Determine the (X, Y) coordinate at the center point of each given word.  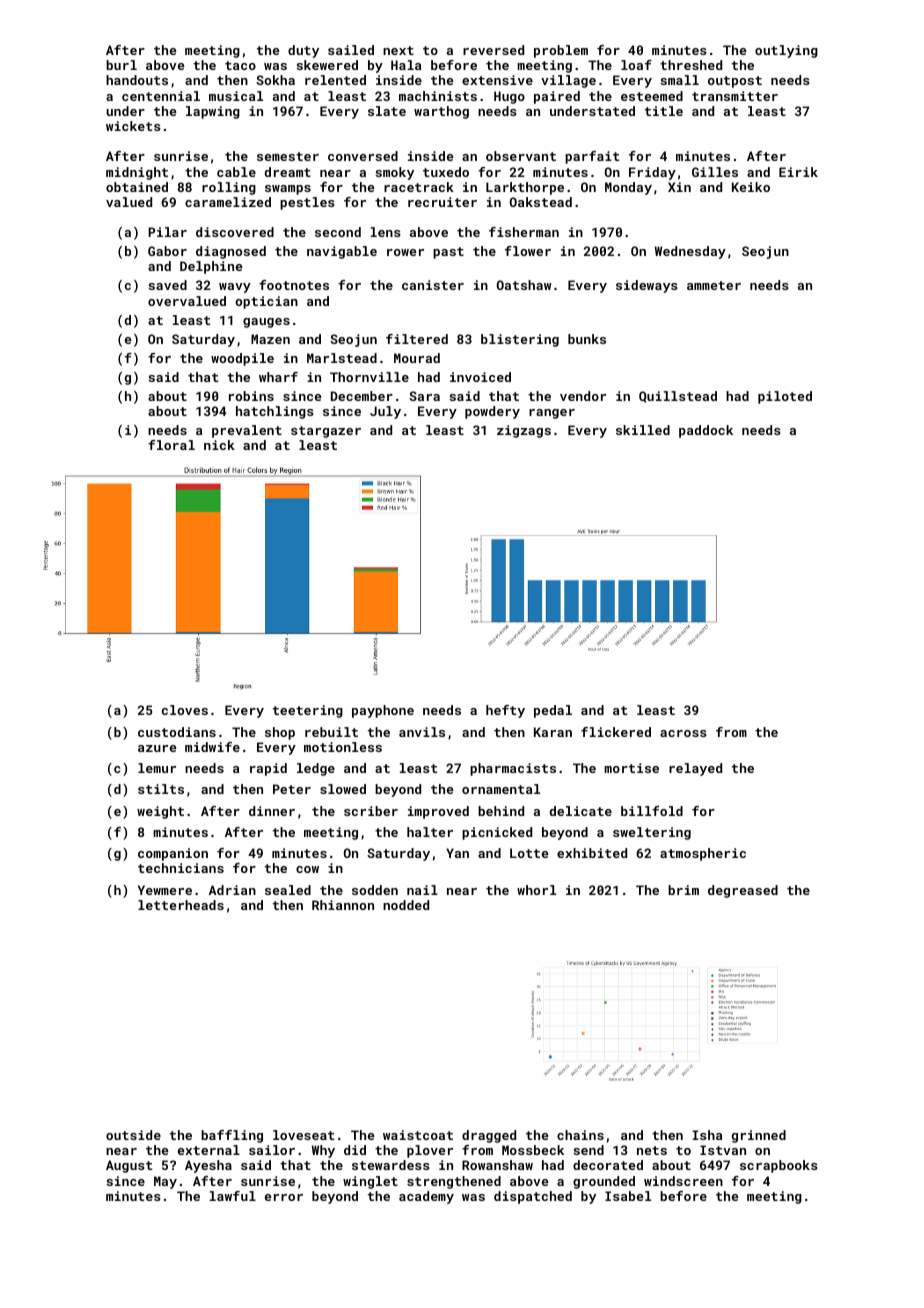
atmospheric (703, 854)
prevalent (247, 431)
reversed (493, 50)
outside (133, 1135)
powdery (492, 412)
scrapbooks (779, 1166)
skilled (643, 430)
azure (157, 748)
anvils (422, 732)
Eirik (798, 172)
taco (240, 65)
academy (426, 1197)
